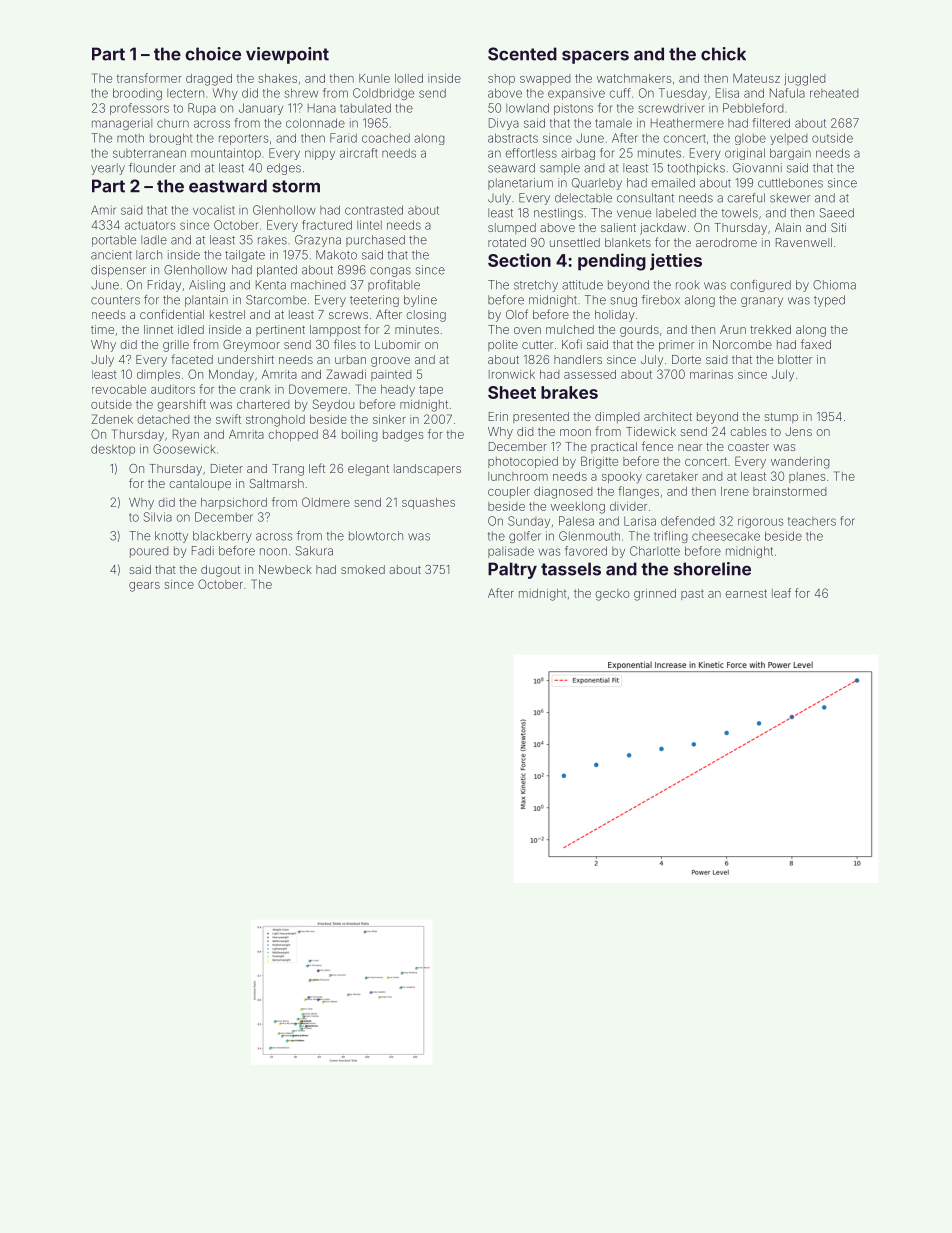 Image resolution: width=952 pixels, height=1233 pixels. I want to click on chick, so click(723, 54).
